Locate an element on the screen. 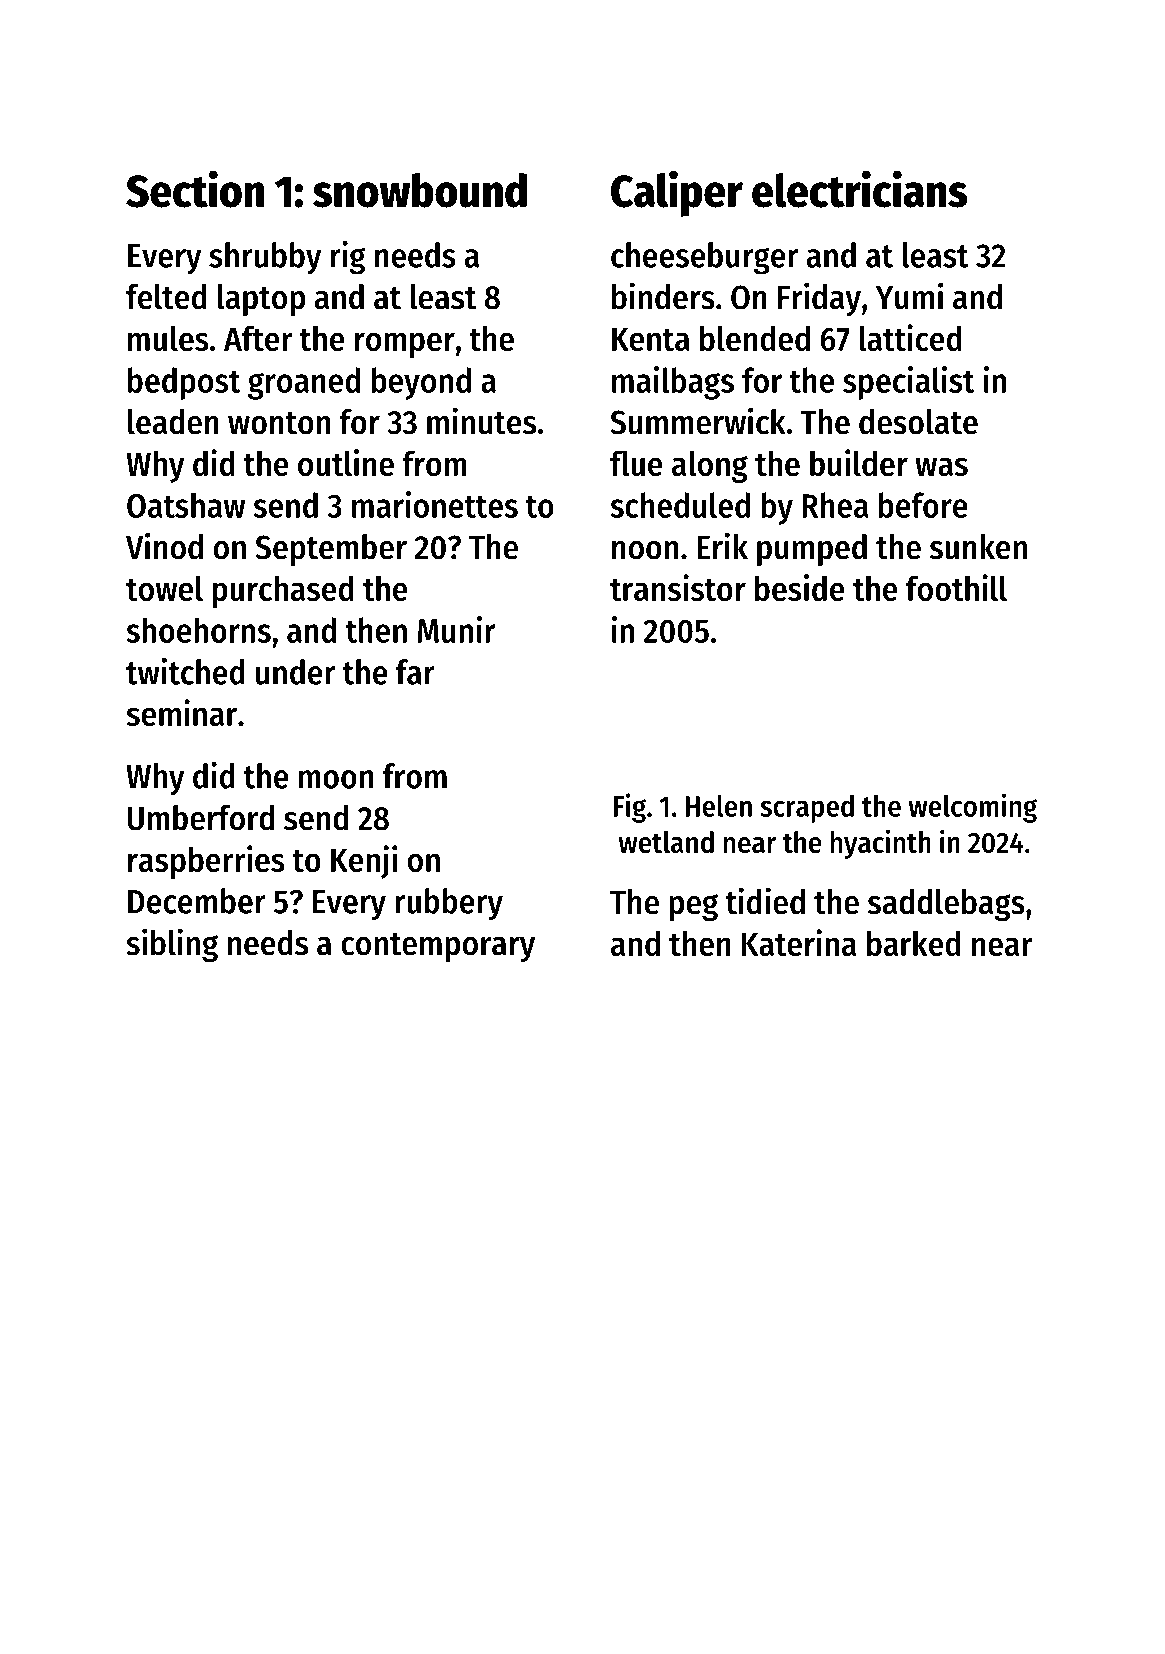 The image size is (1165, 1654). peg is located at coordinates (693, 907).
